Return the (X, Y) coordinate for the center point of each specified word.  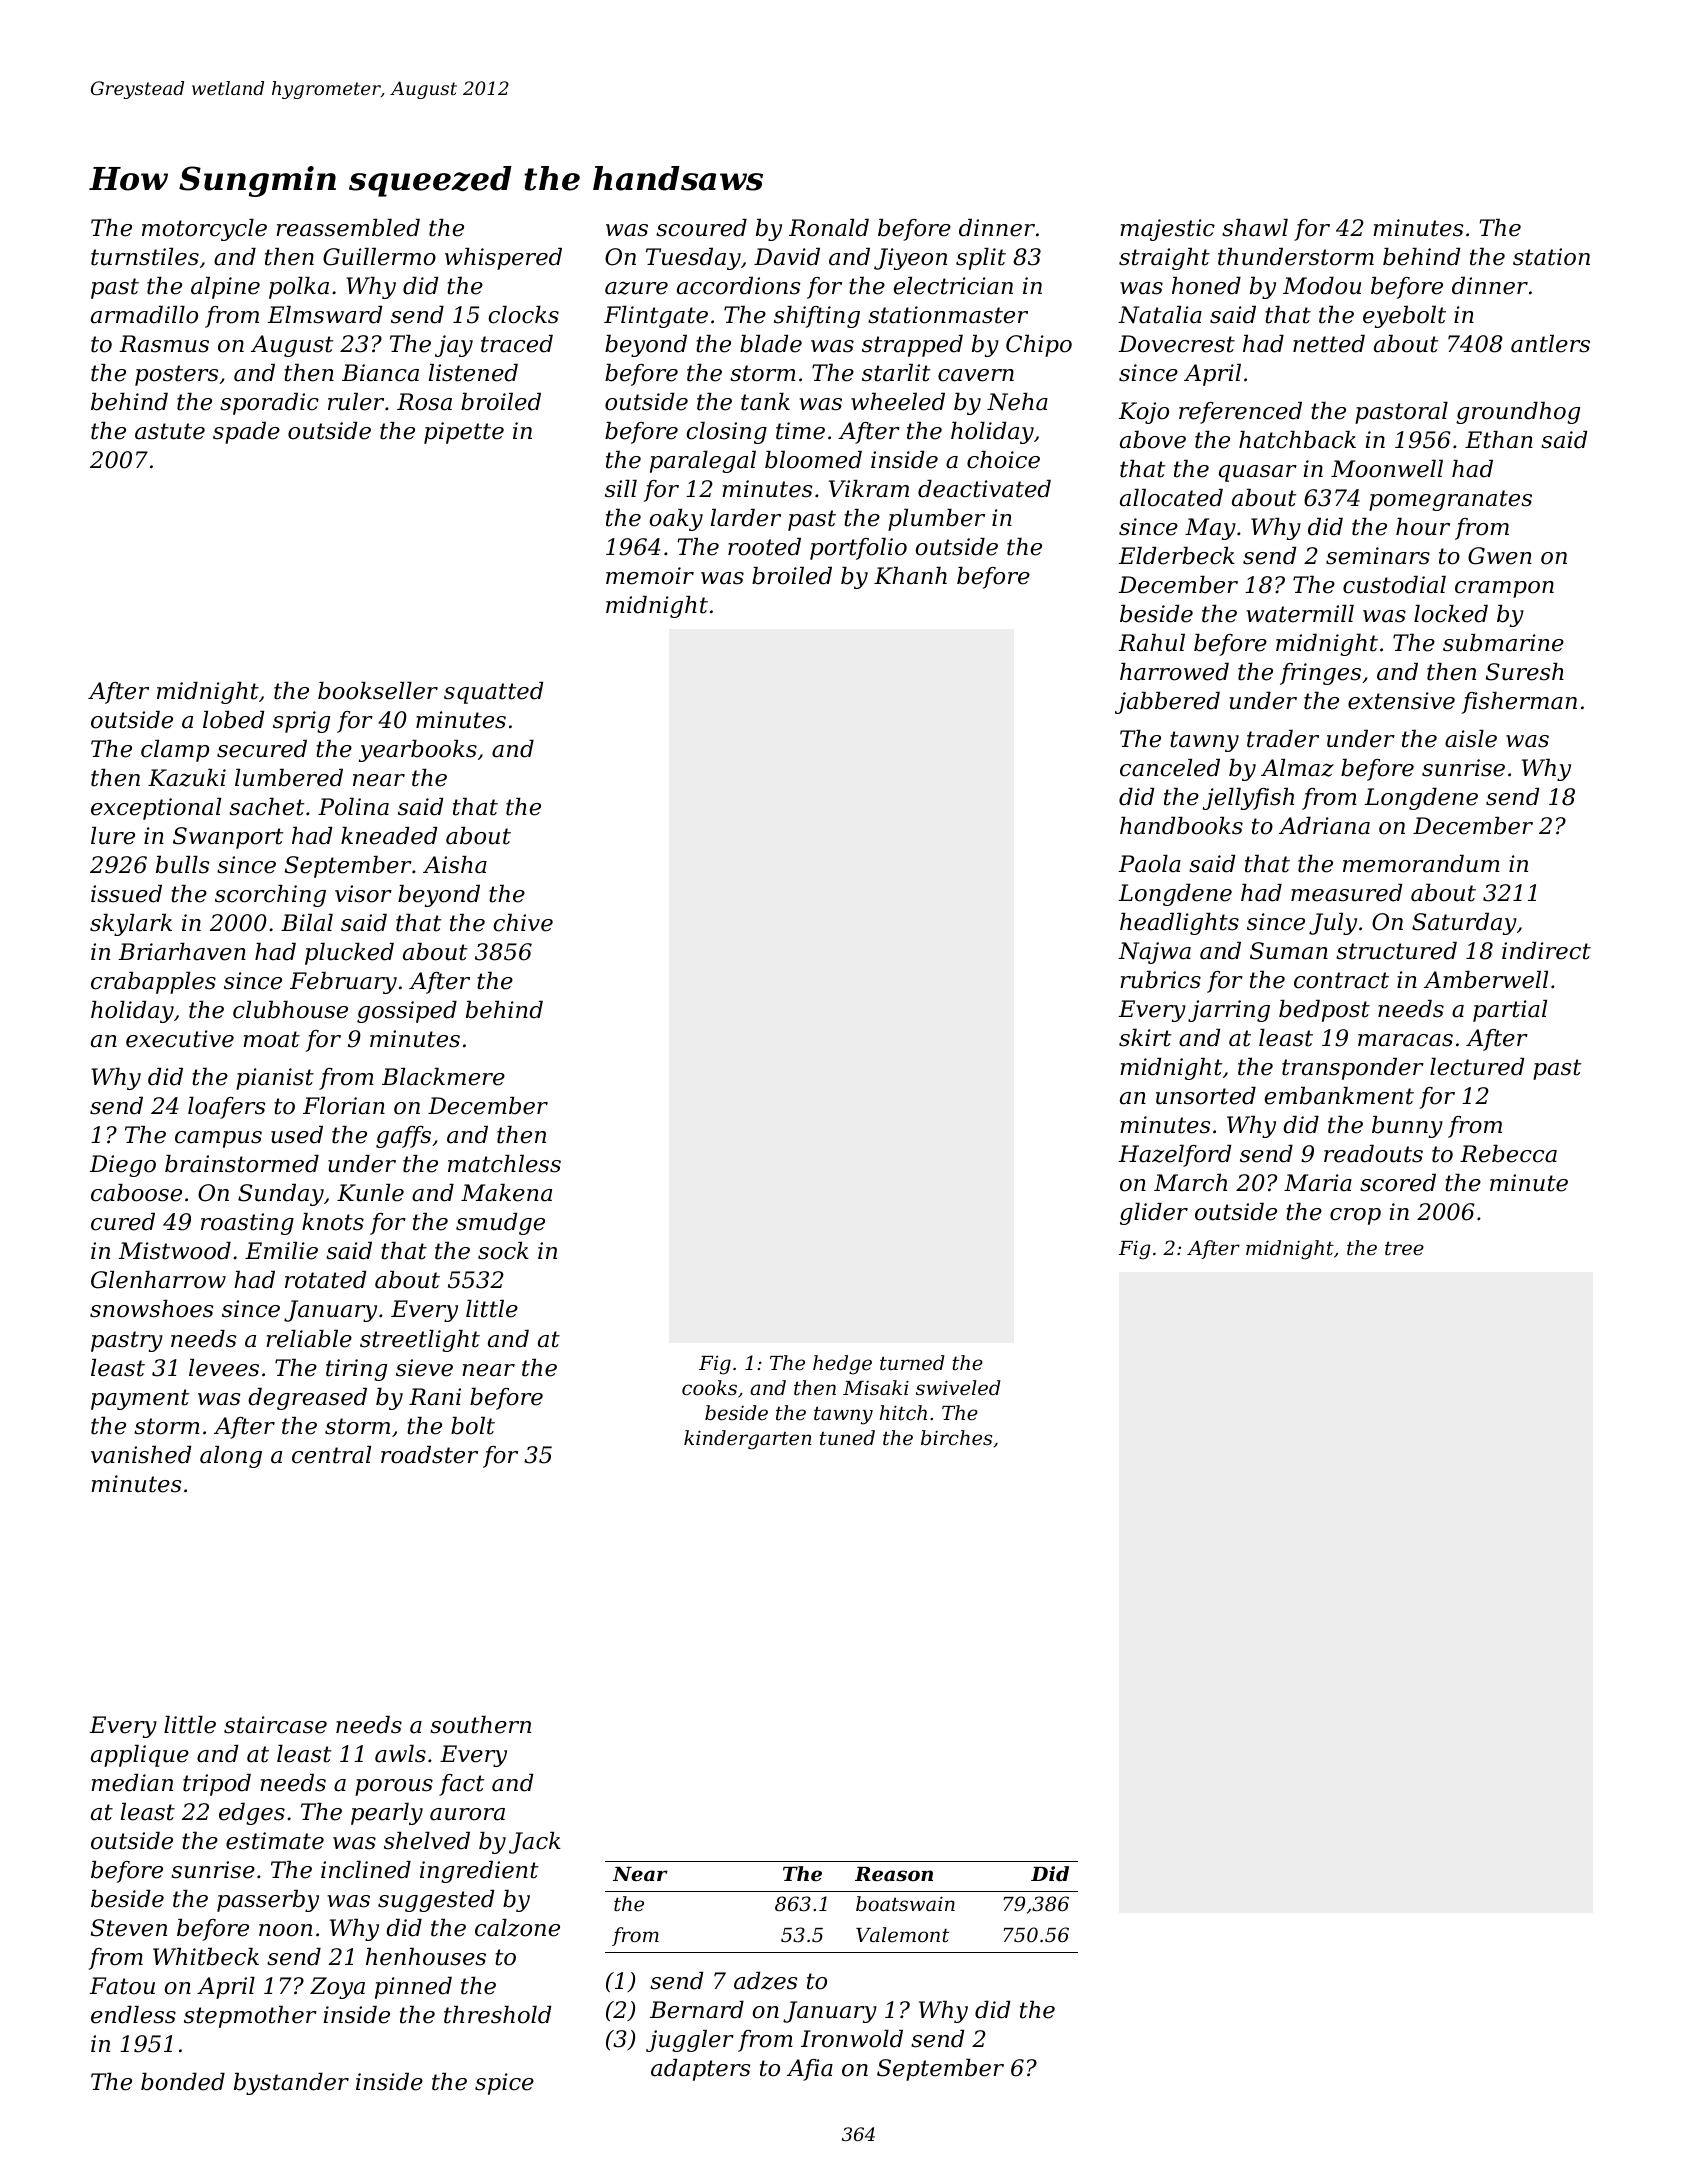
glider (1154, 1214)
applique (140, 1756)
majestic (1167, 230)
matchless (504, 1164)
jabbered (1167, 703)
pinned (413, 1988)
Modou (1322, 286)
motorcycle (204, 230)
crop (1355, 1216)
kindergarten (748, 1440)
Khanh (910, 576)
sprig (301, 722)
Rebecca (1508, 1154)
